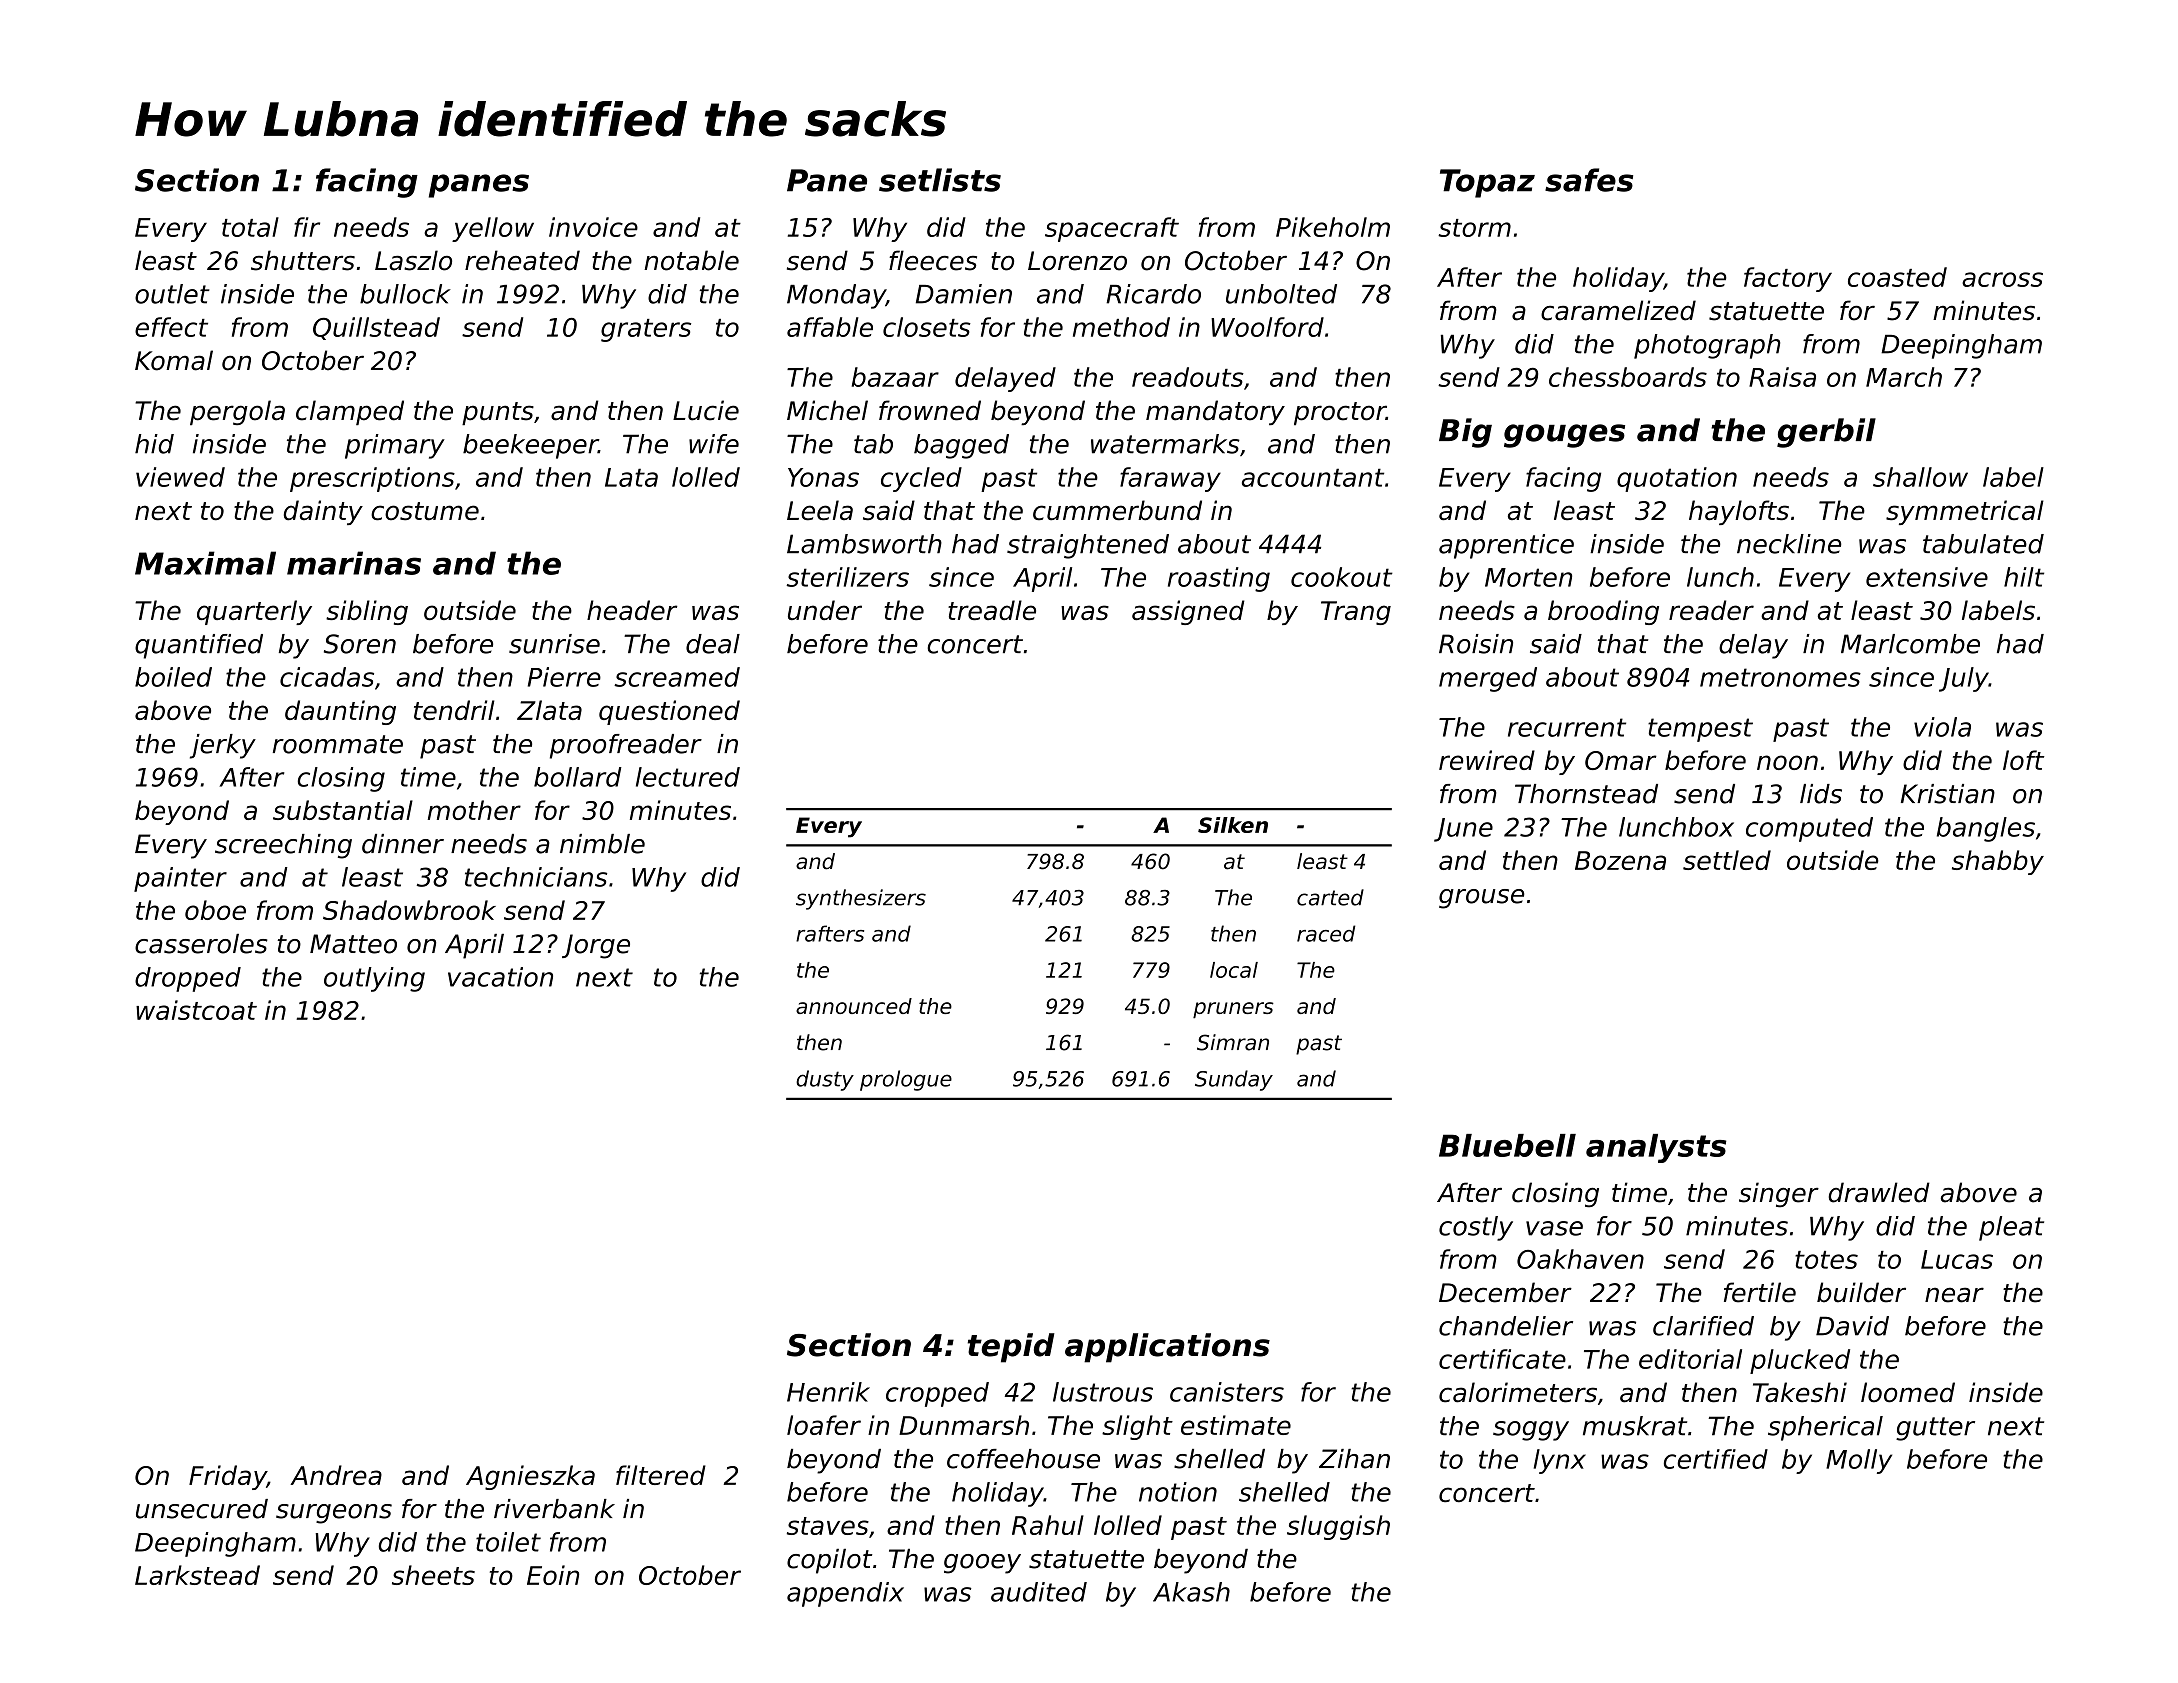  Describe the element at coordinates (828, 1526) in the page. I see `staves` at that location.
